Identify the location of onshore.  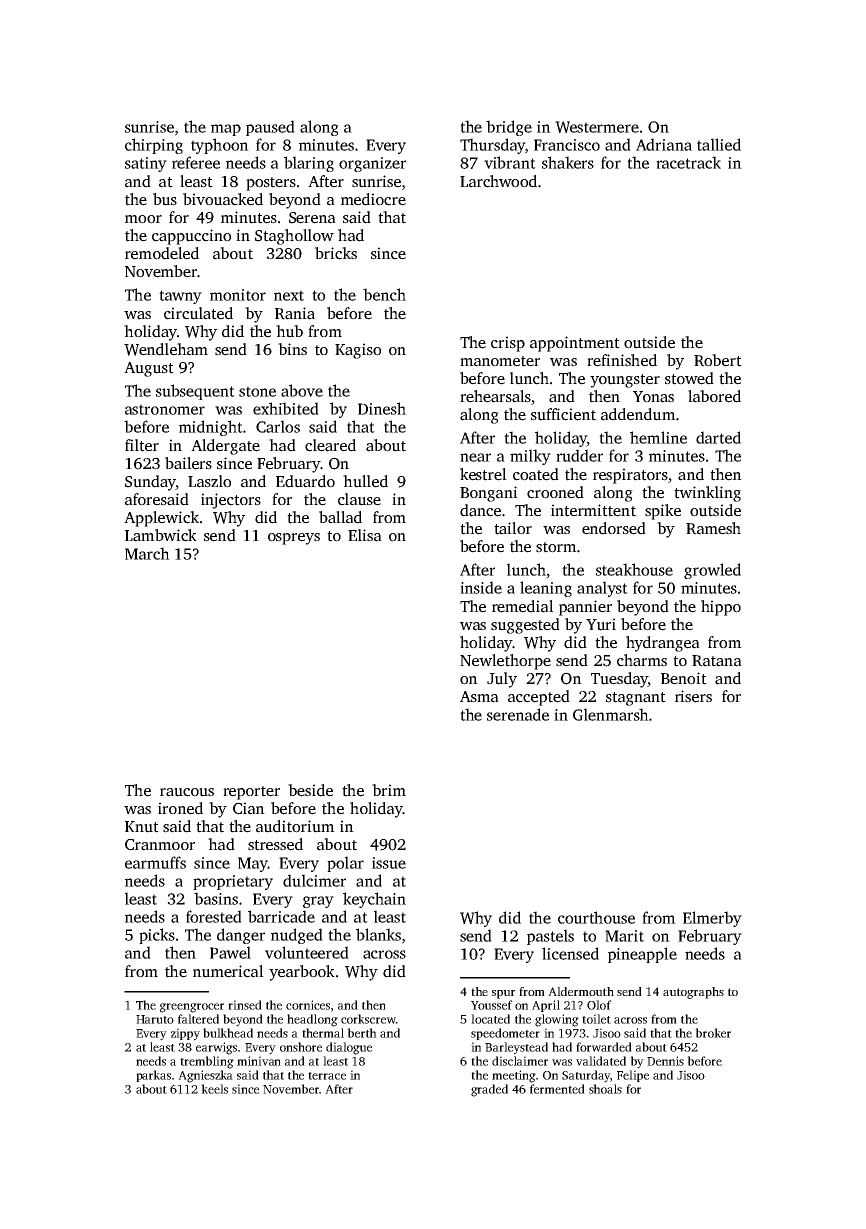
(301, 1047).
